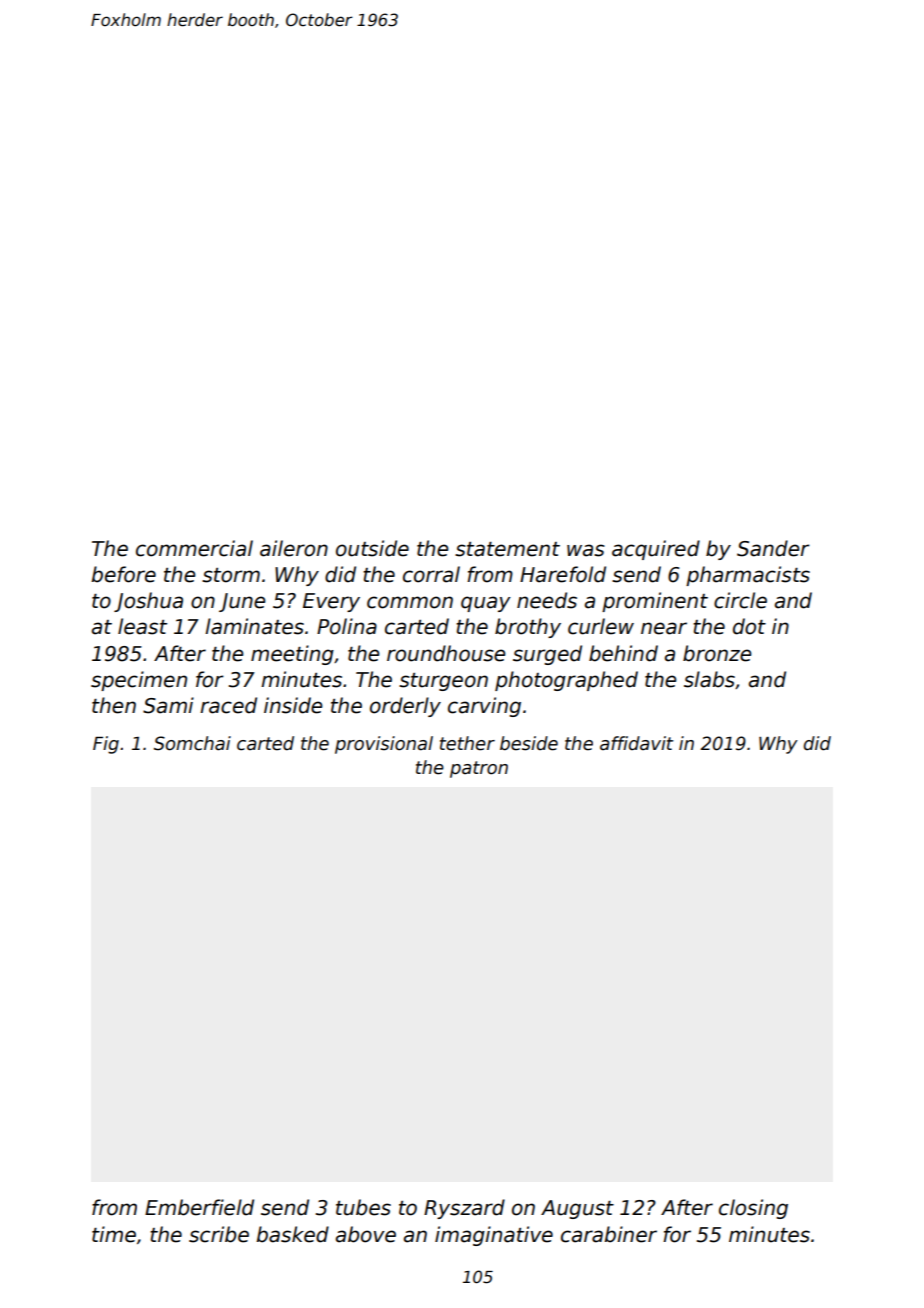 The width and height of the image is (924, 1308). I want to click on acquired, so click(656, 550).
